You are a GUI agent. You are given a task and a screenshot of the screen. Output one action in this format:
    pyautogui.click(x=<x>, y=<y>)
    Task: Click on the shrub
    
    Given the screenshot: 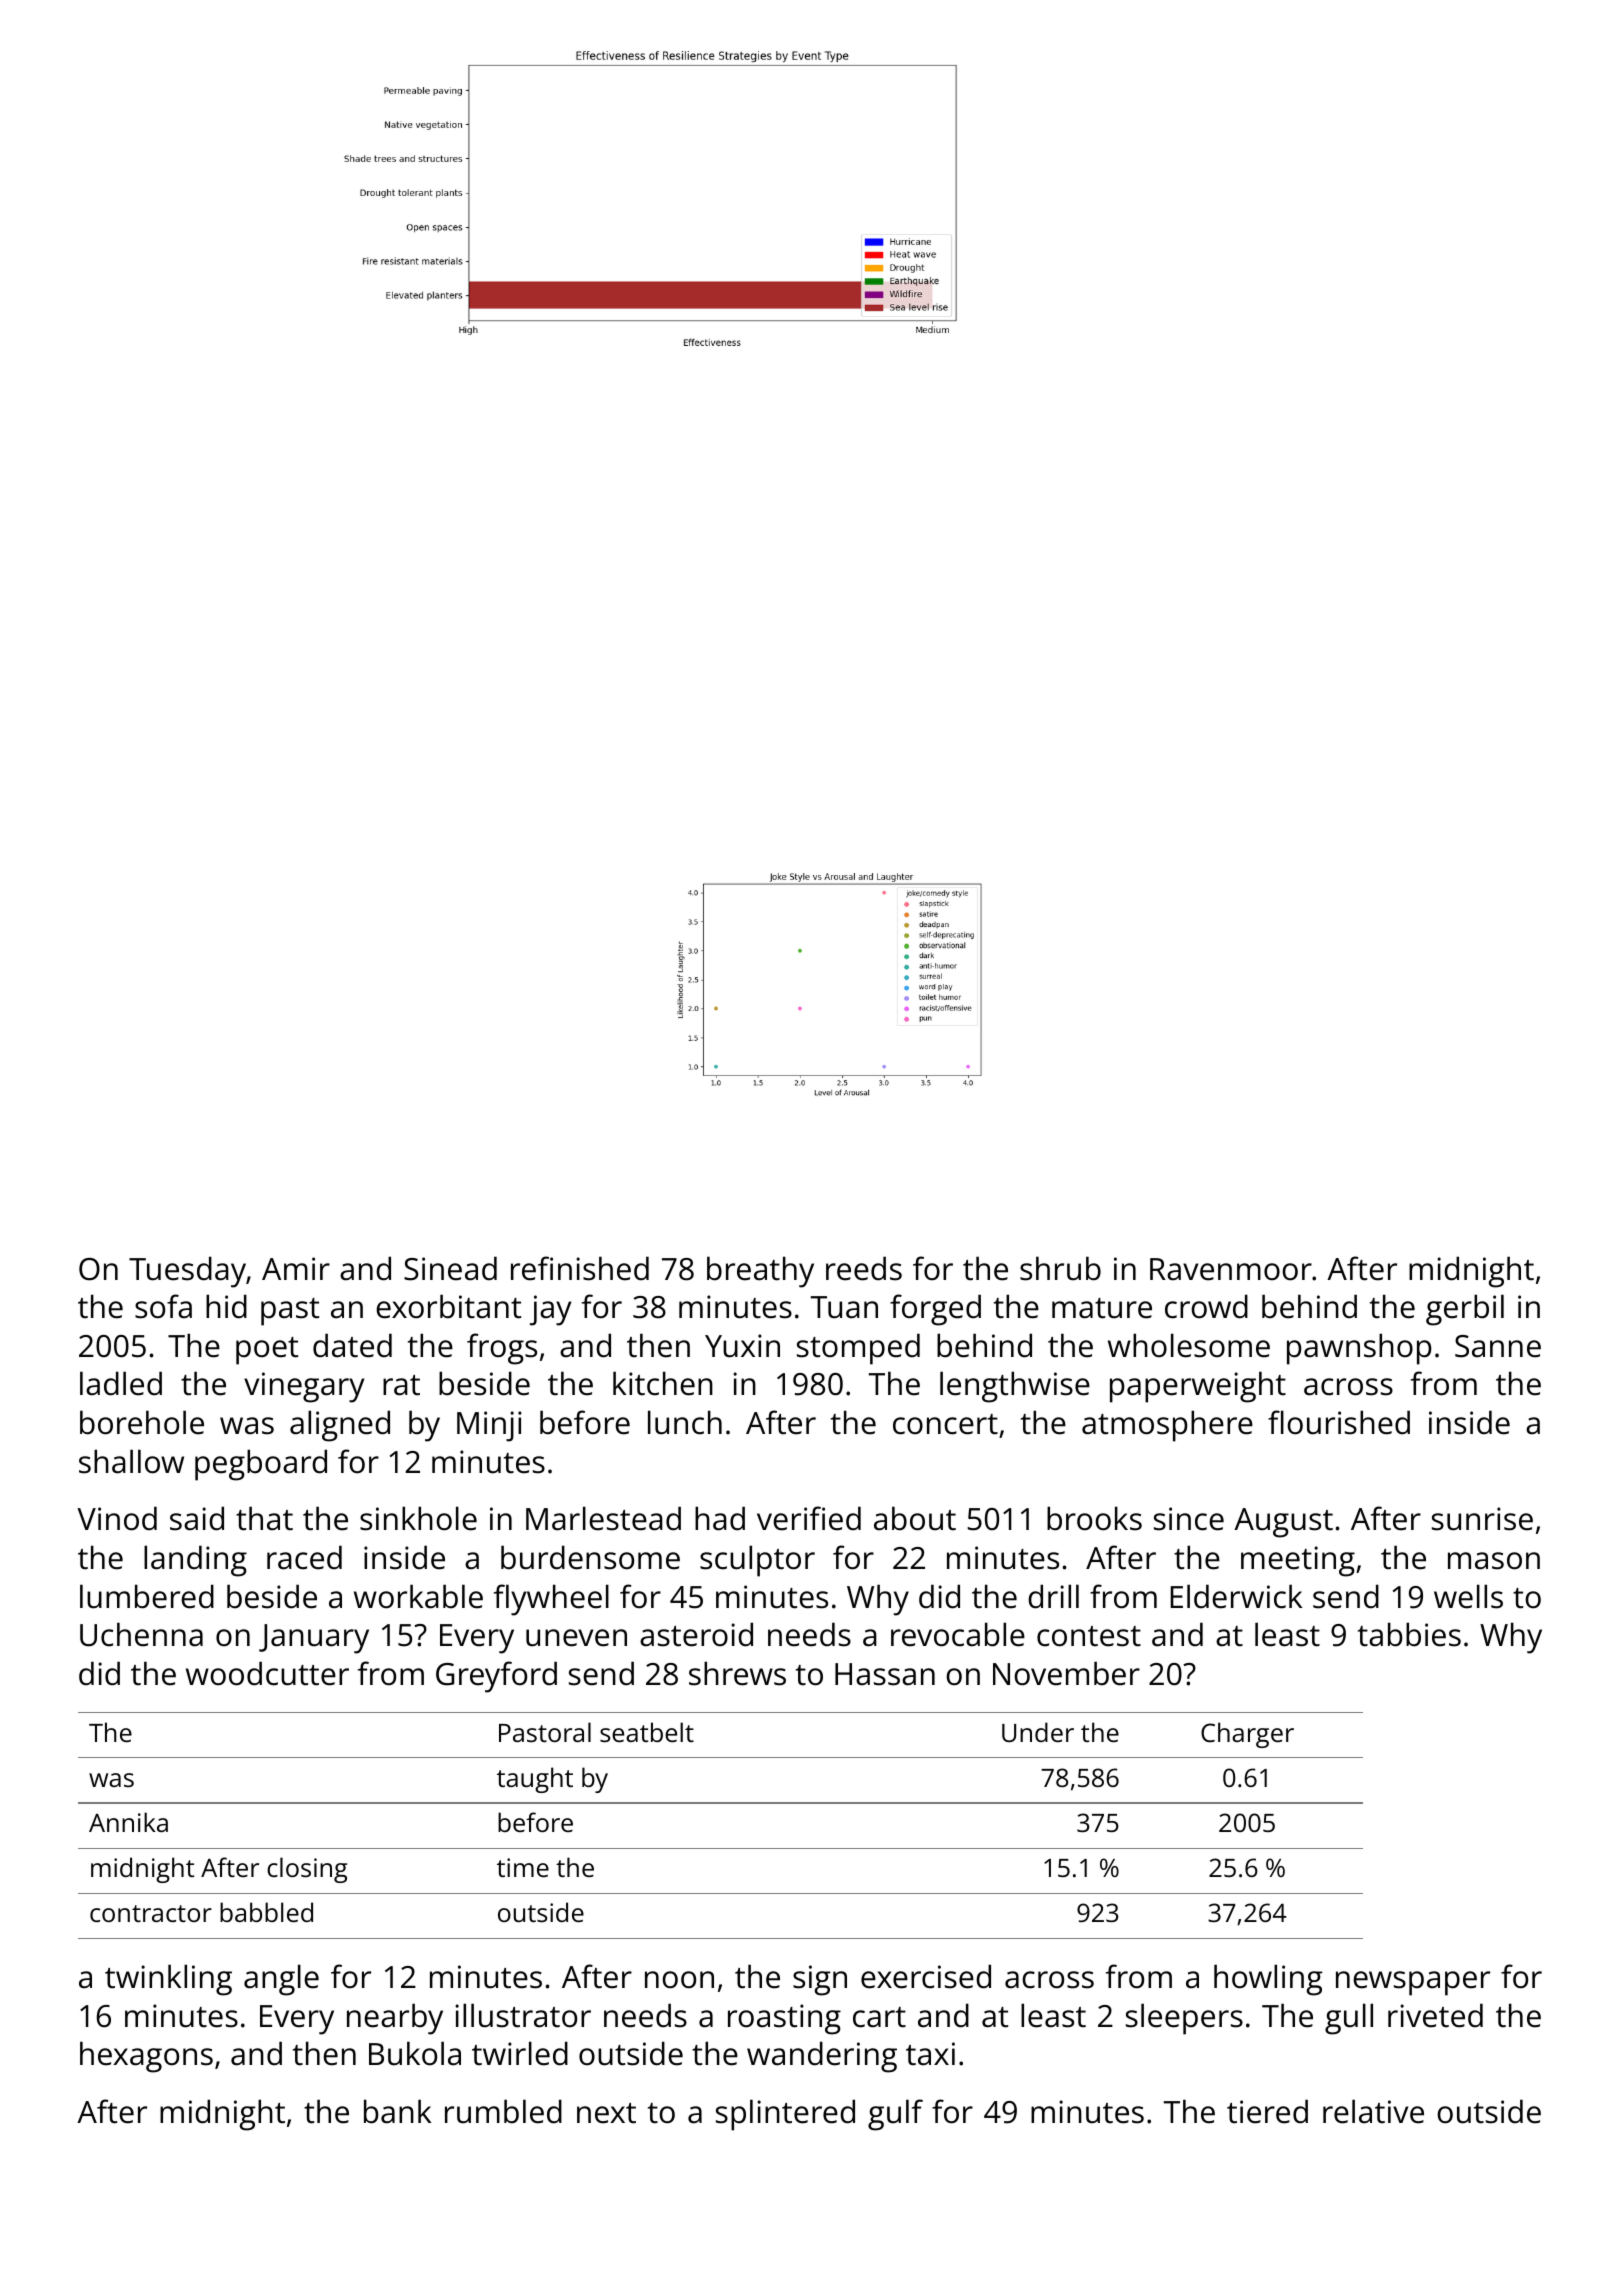 What is the action you would take?
    pyautogui.click(x=1060, y=1268)
